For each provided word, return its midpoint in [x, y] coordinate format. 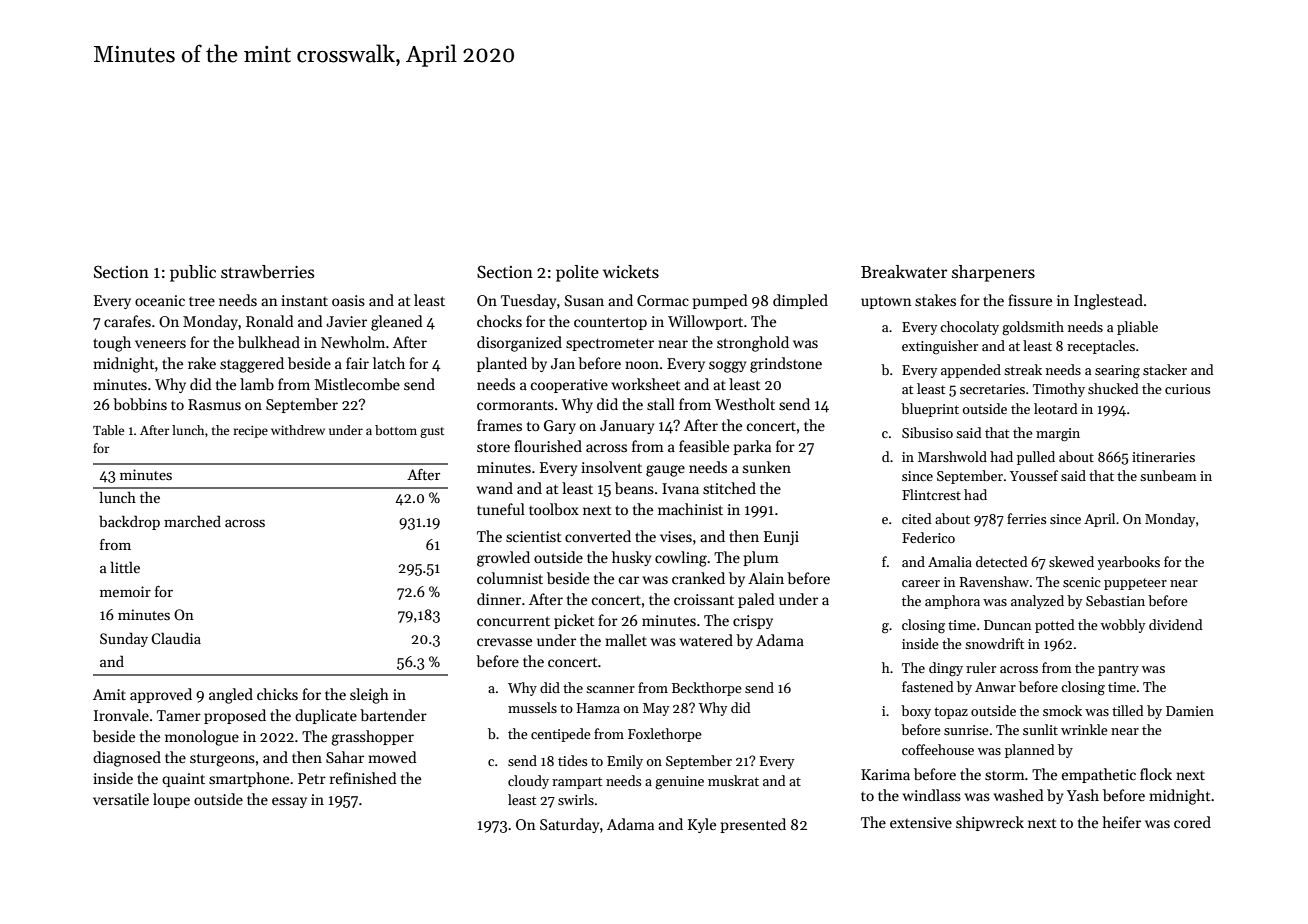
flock [1156, 774]
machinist [690, 509]
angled [231, 696]
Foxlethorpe [665, 735]
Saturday [569, 825]
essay [289, 802]
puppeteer [1135, 584]
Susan [584, 300]
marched [192, 521]
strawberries [267, 272]
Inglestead [1108, 302]
